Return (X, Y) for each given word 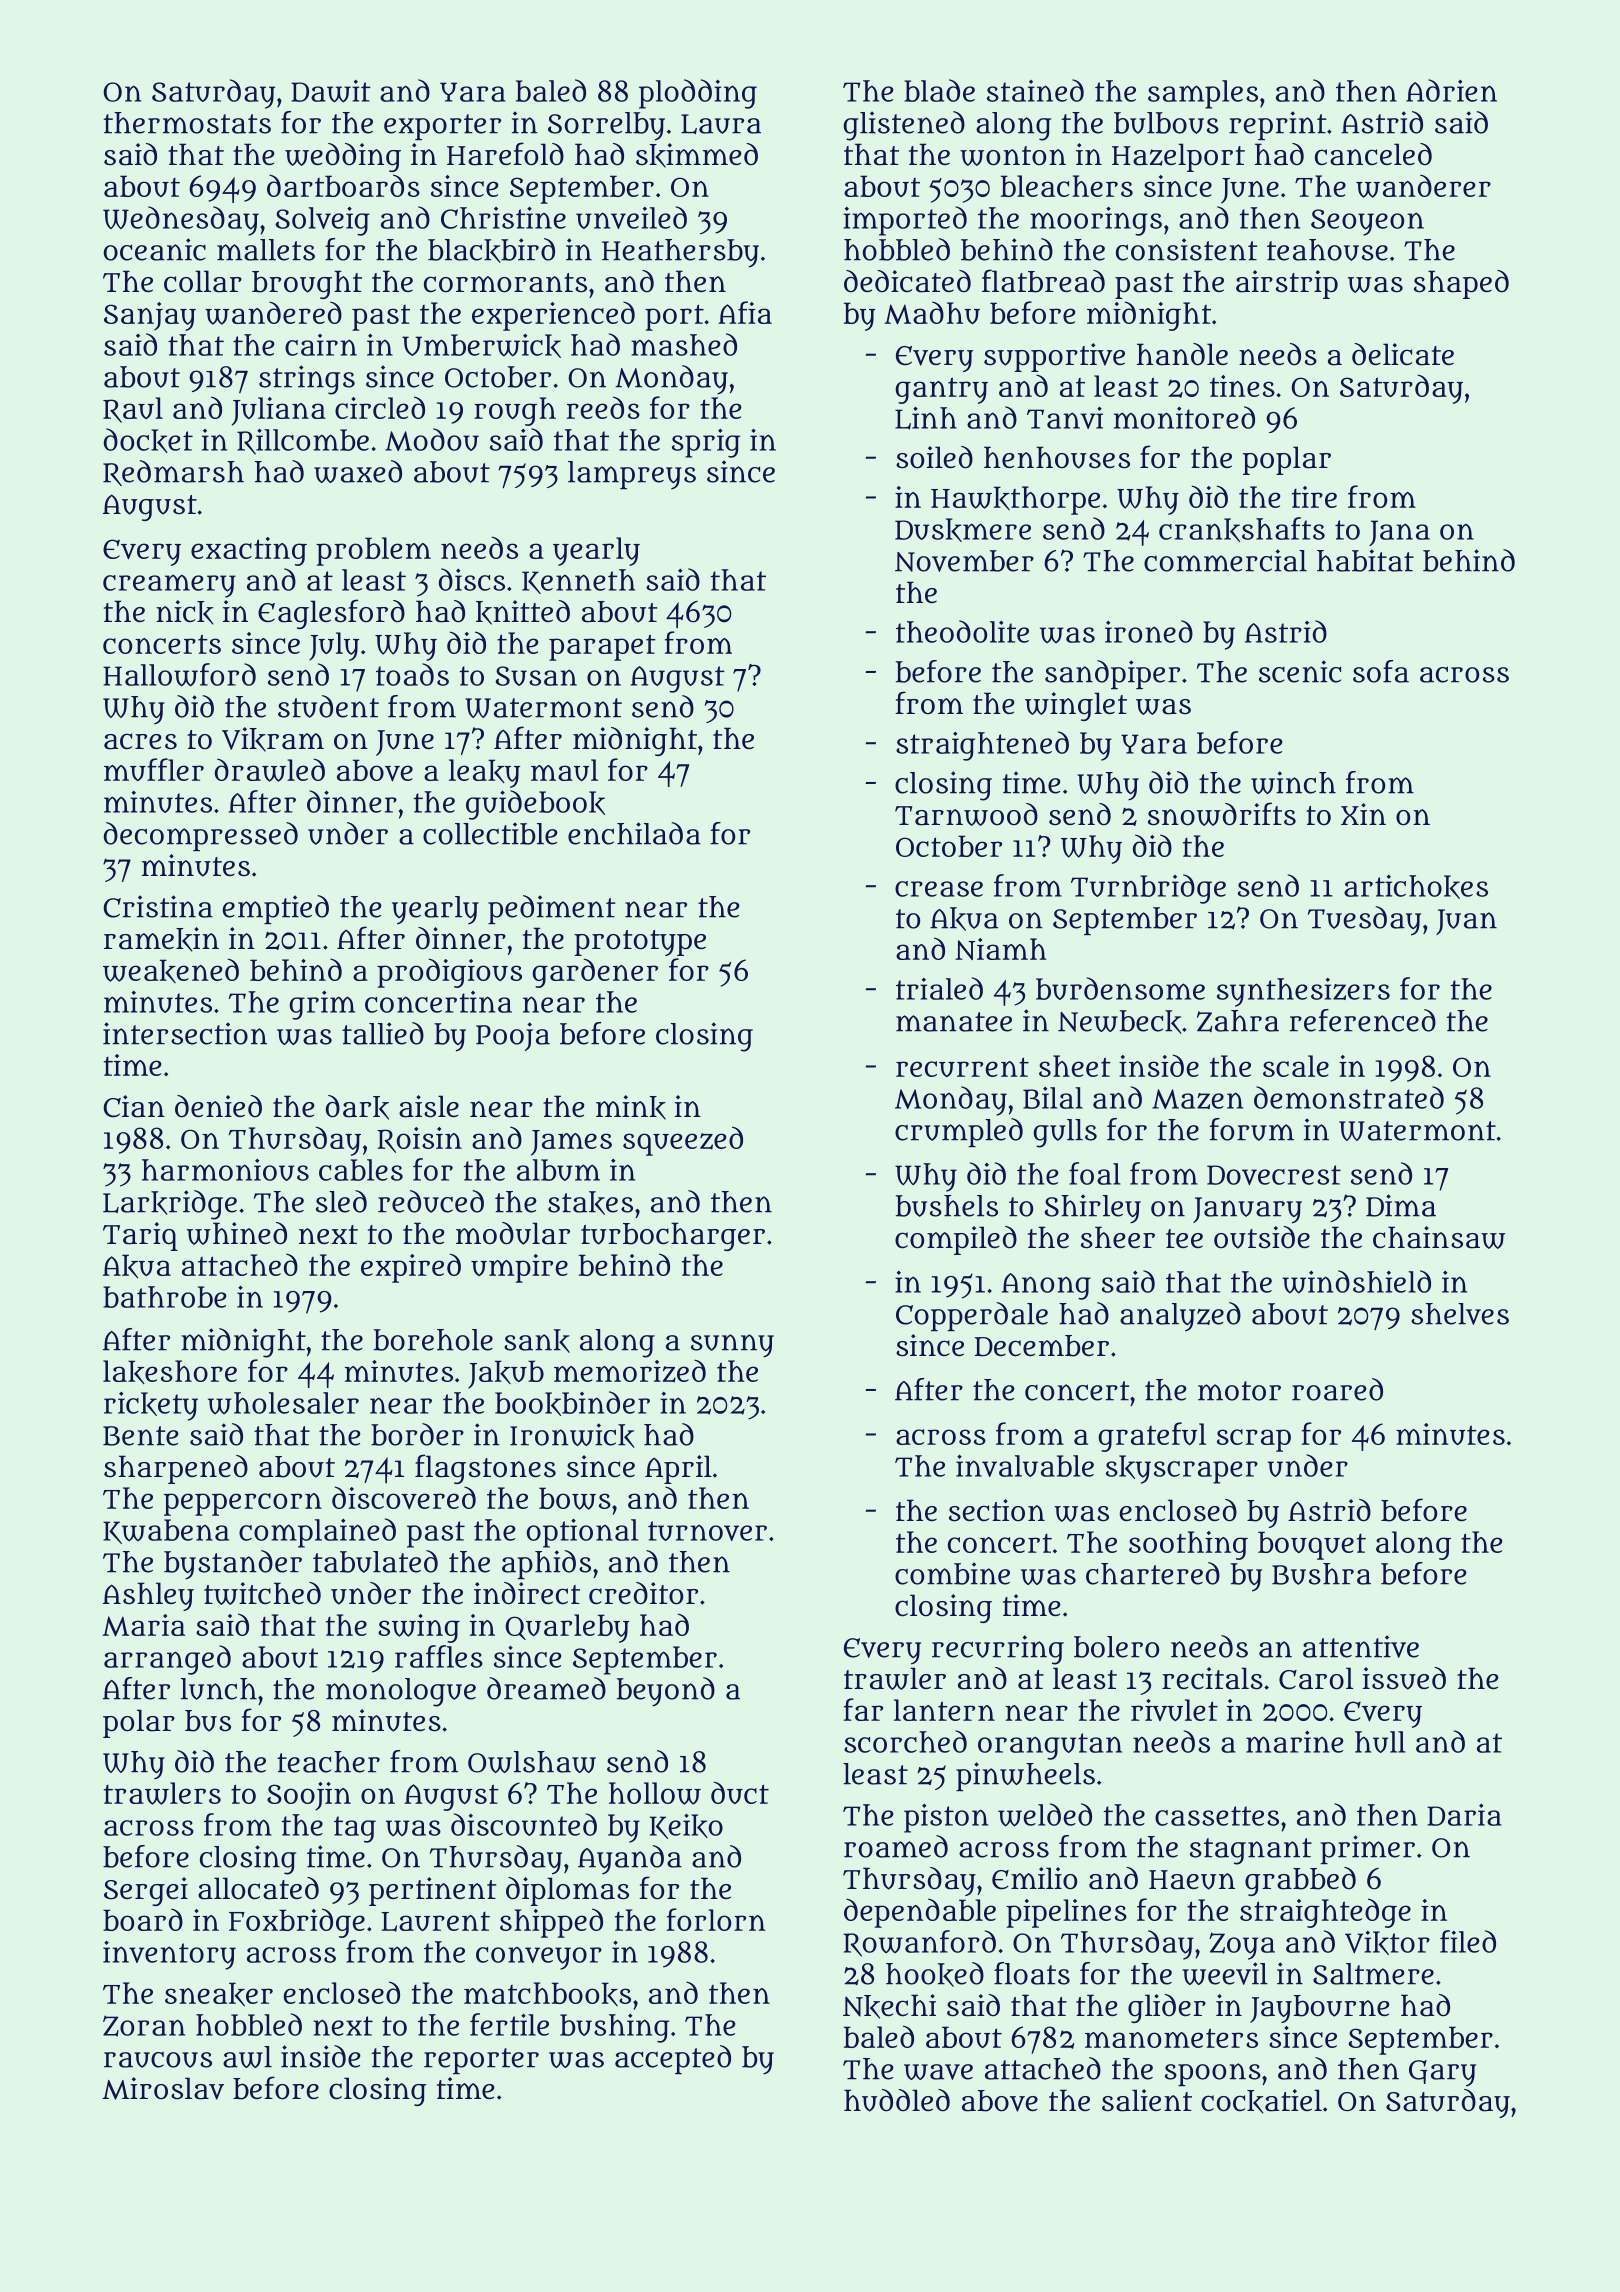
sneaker (219, 1994)
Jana (1399, 533)
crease (939, 889)
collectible (490, 833)
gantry (941, 390)
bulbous (1166, 123)
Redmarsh (173, 473)
